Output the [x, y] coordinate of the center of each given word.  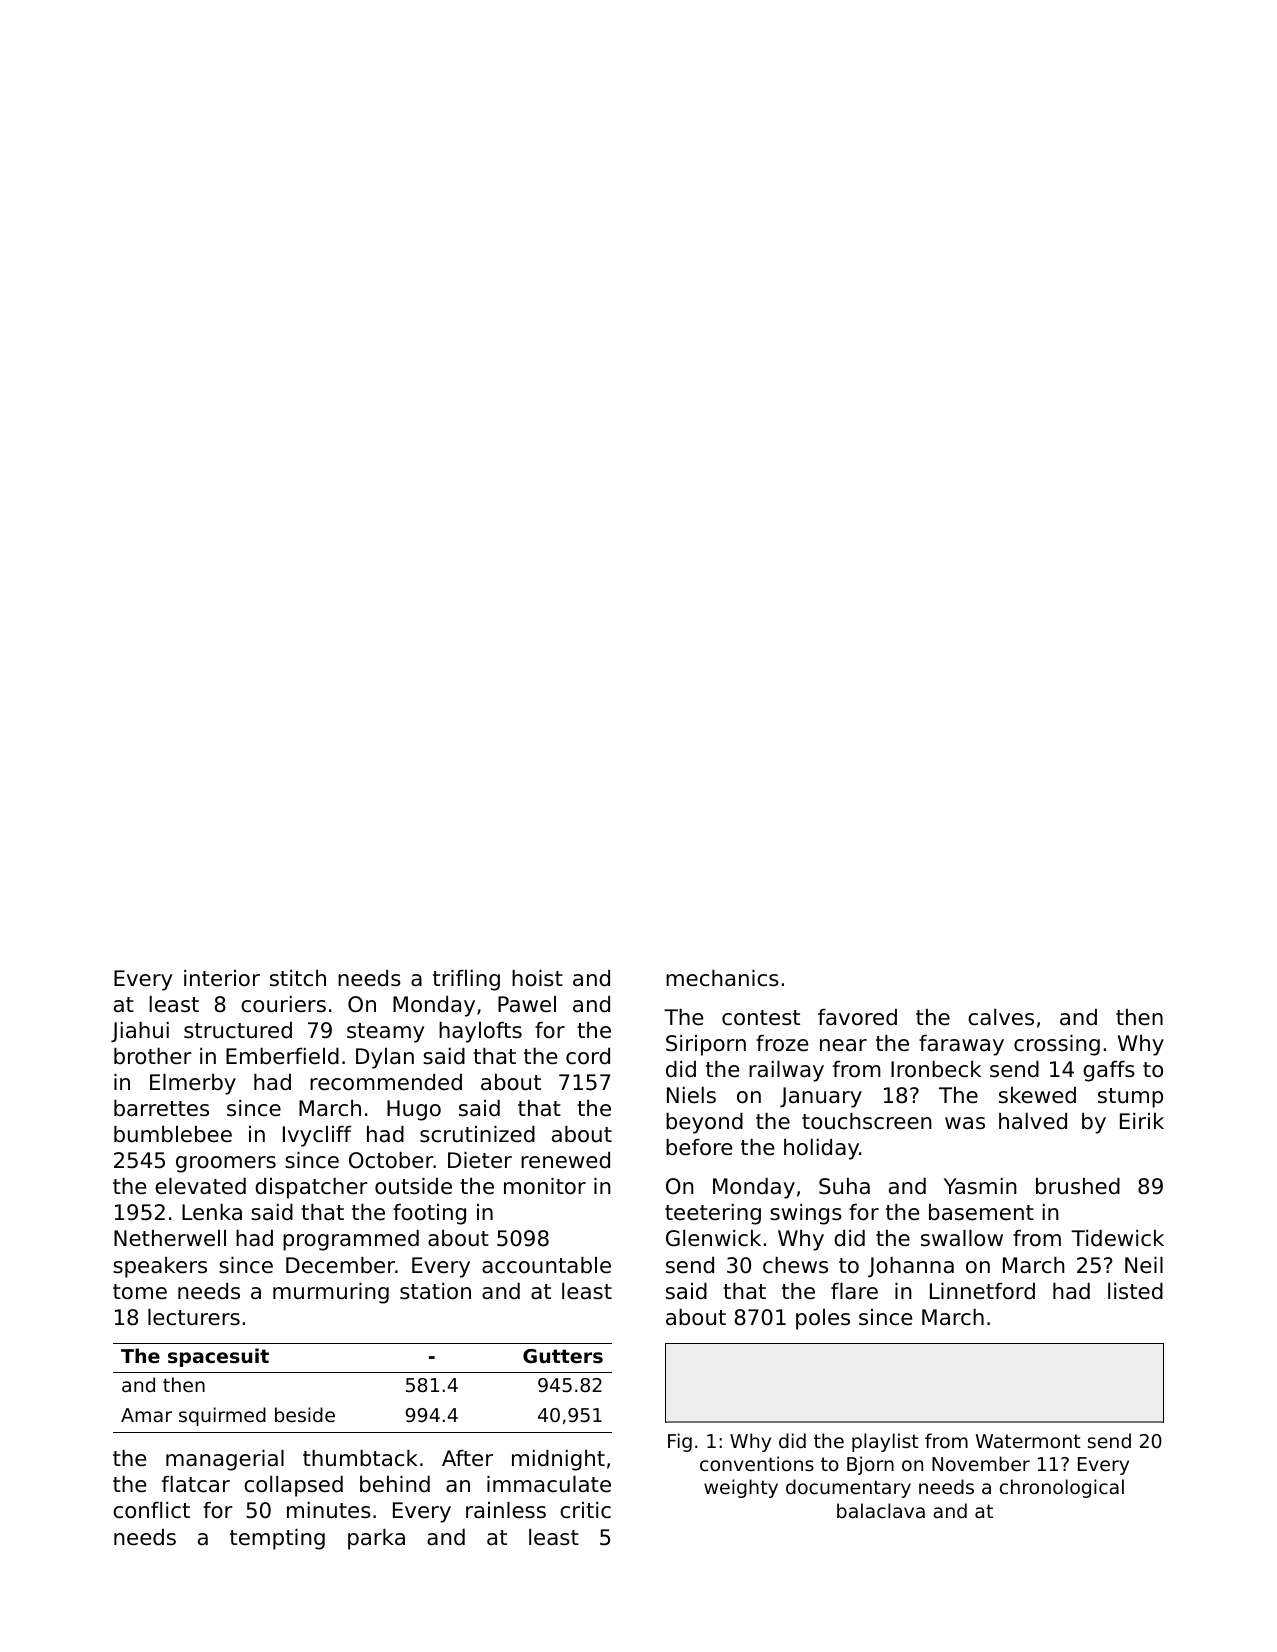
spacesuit [218, 1357]
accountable [546, 1265]
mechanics [722, 978]
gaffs [1109, 1071]
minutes [329, 1510]
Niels [691, 1095]
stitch [298, 978]
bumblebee [173, 1134]
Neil [1144, 1265]
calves [1001, 1017]
